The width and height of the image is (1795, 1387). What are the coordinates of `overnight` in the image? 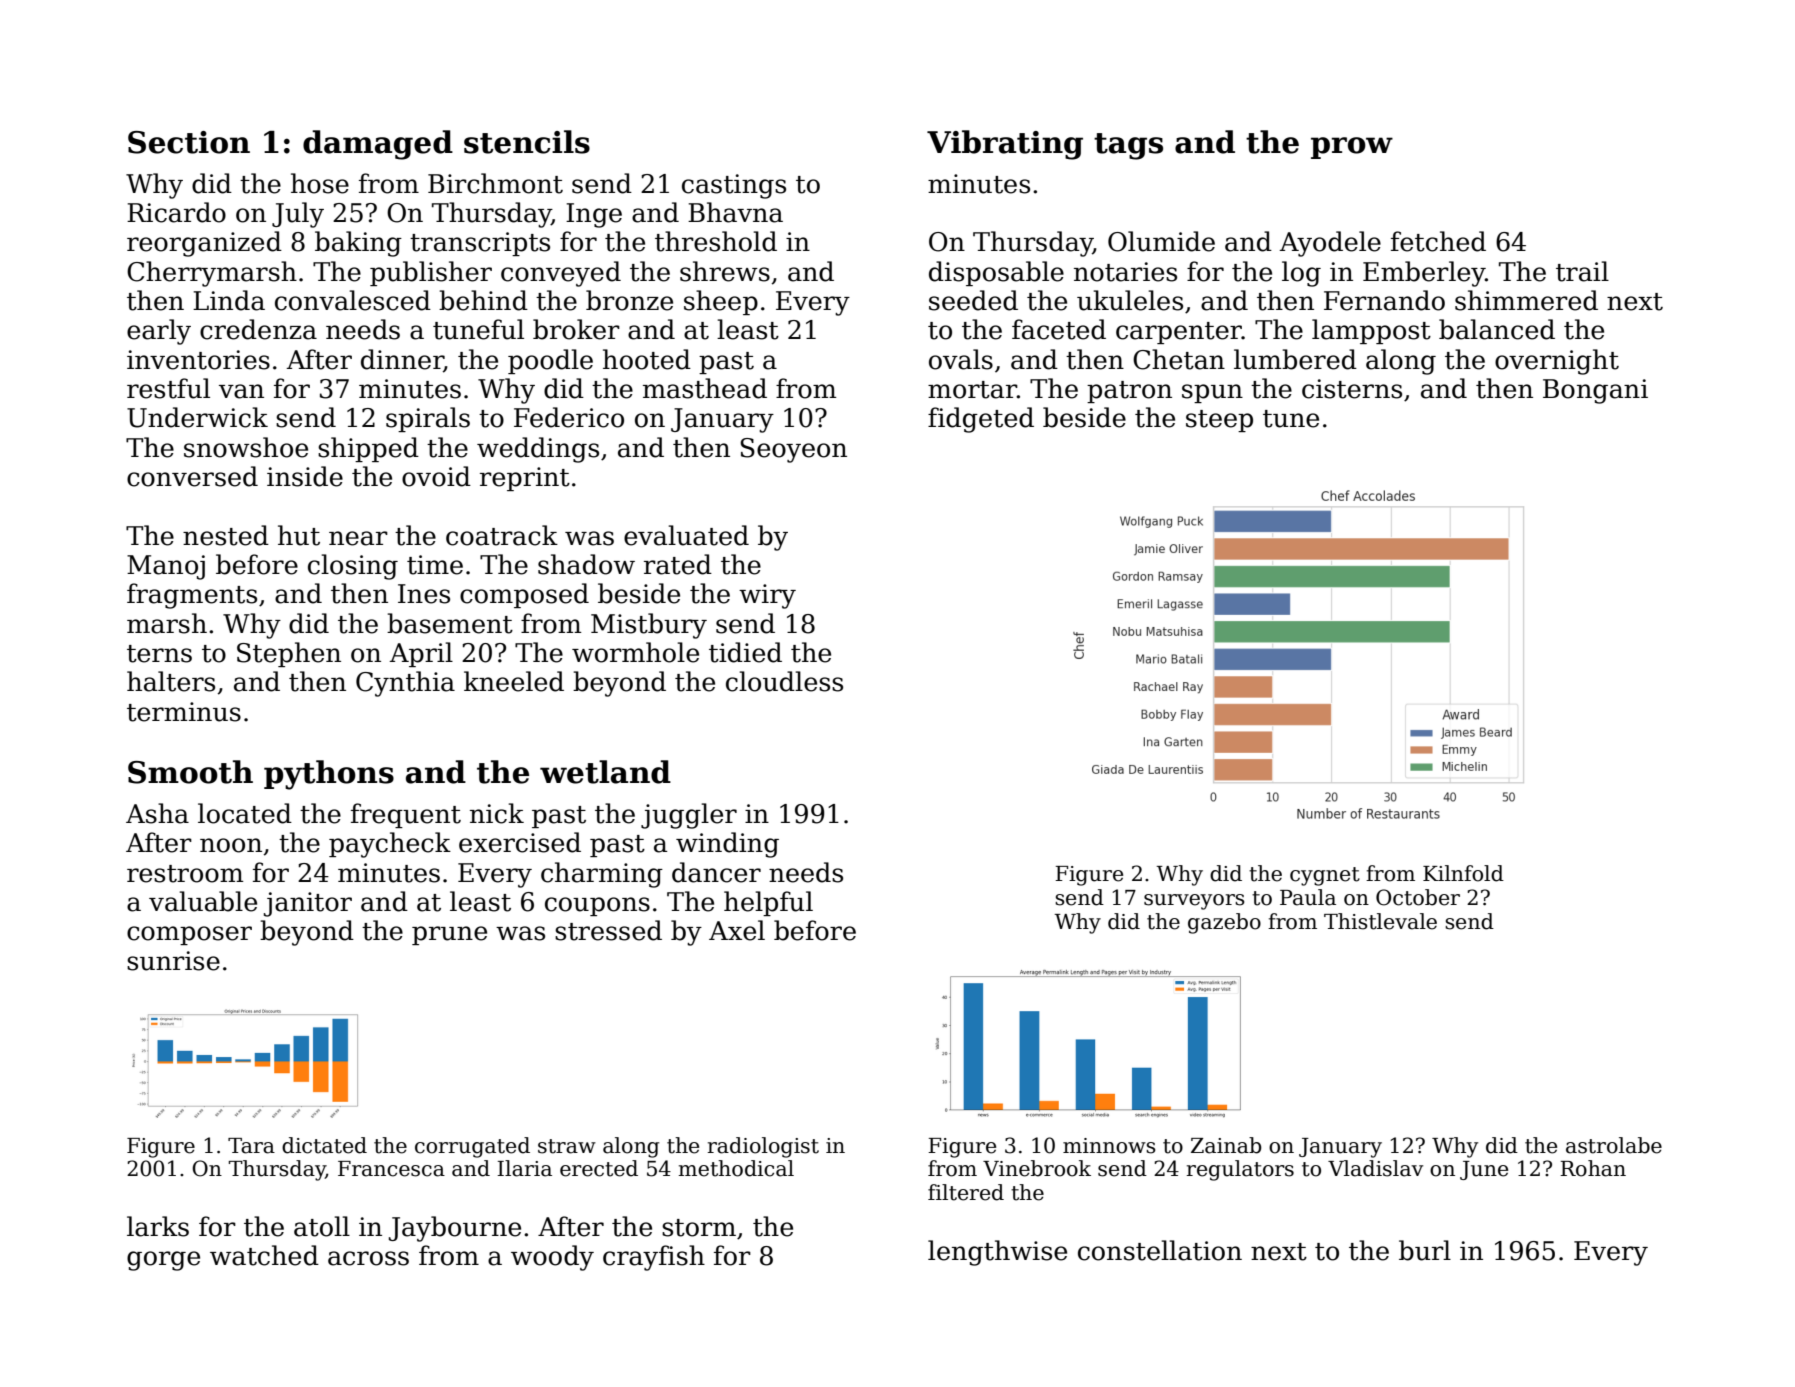 It's located at (1557, 362).
